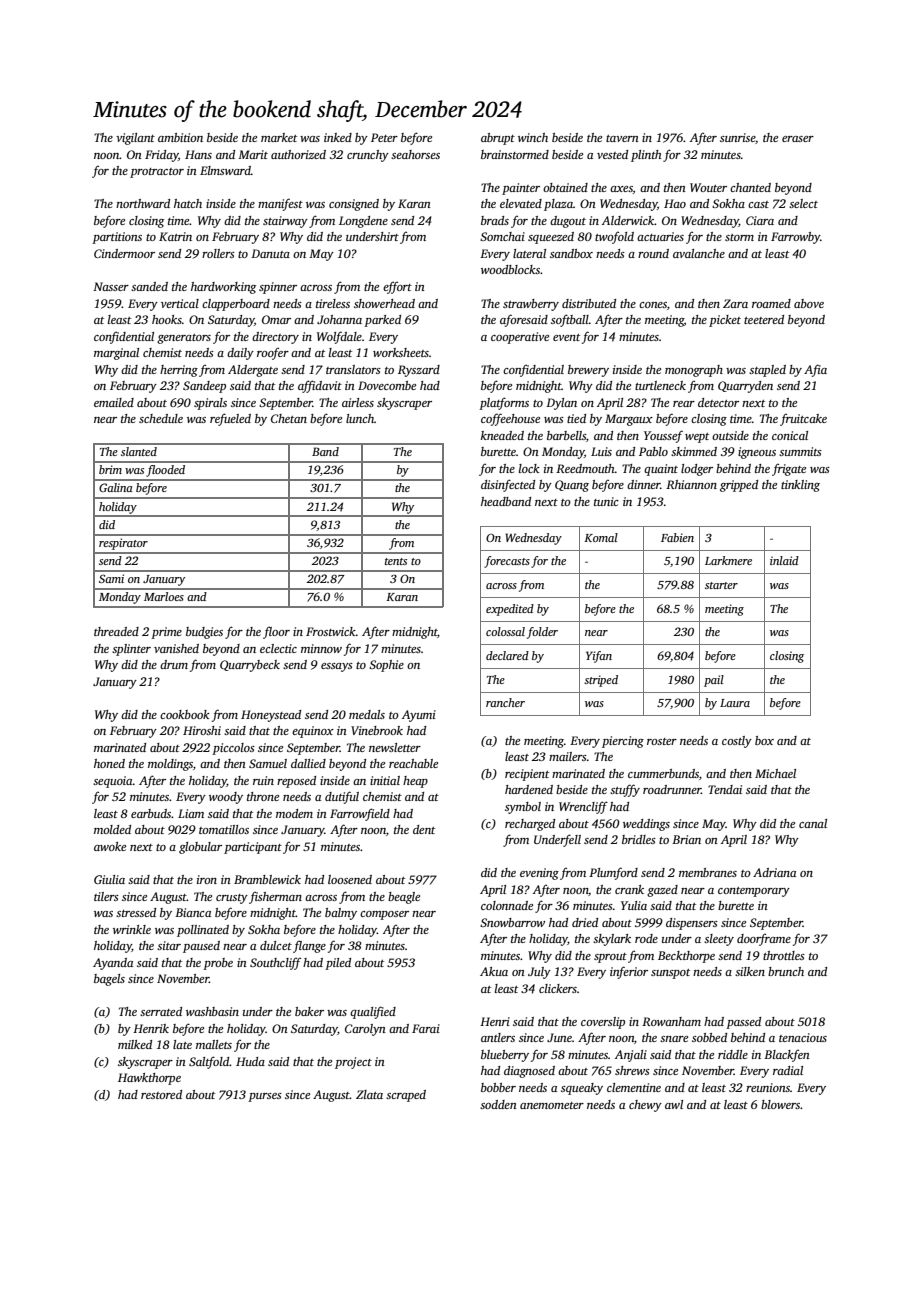  I want to click on reunions, so click(768, 1087).
